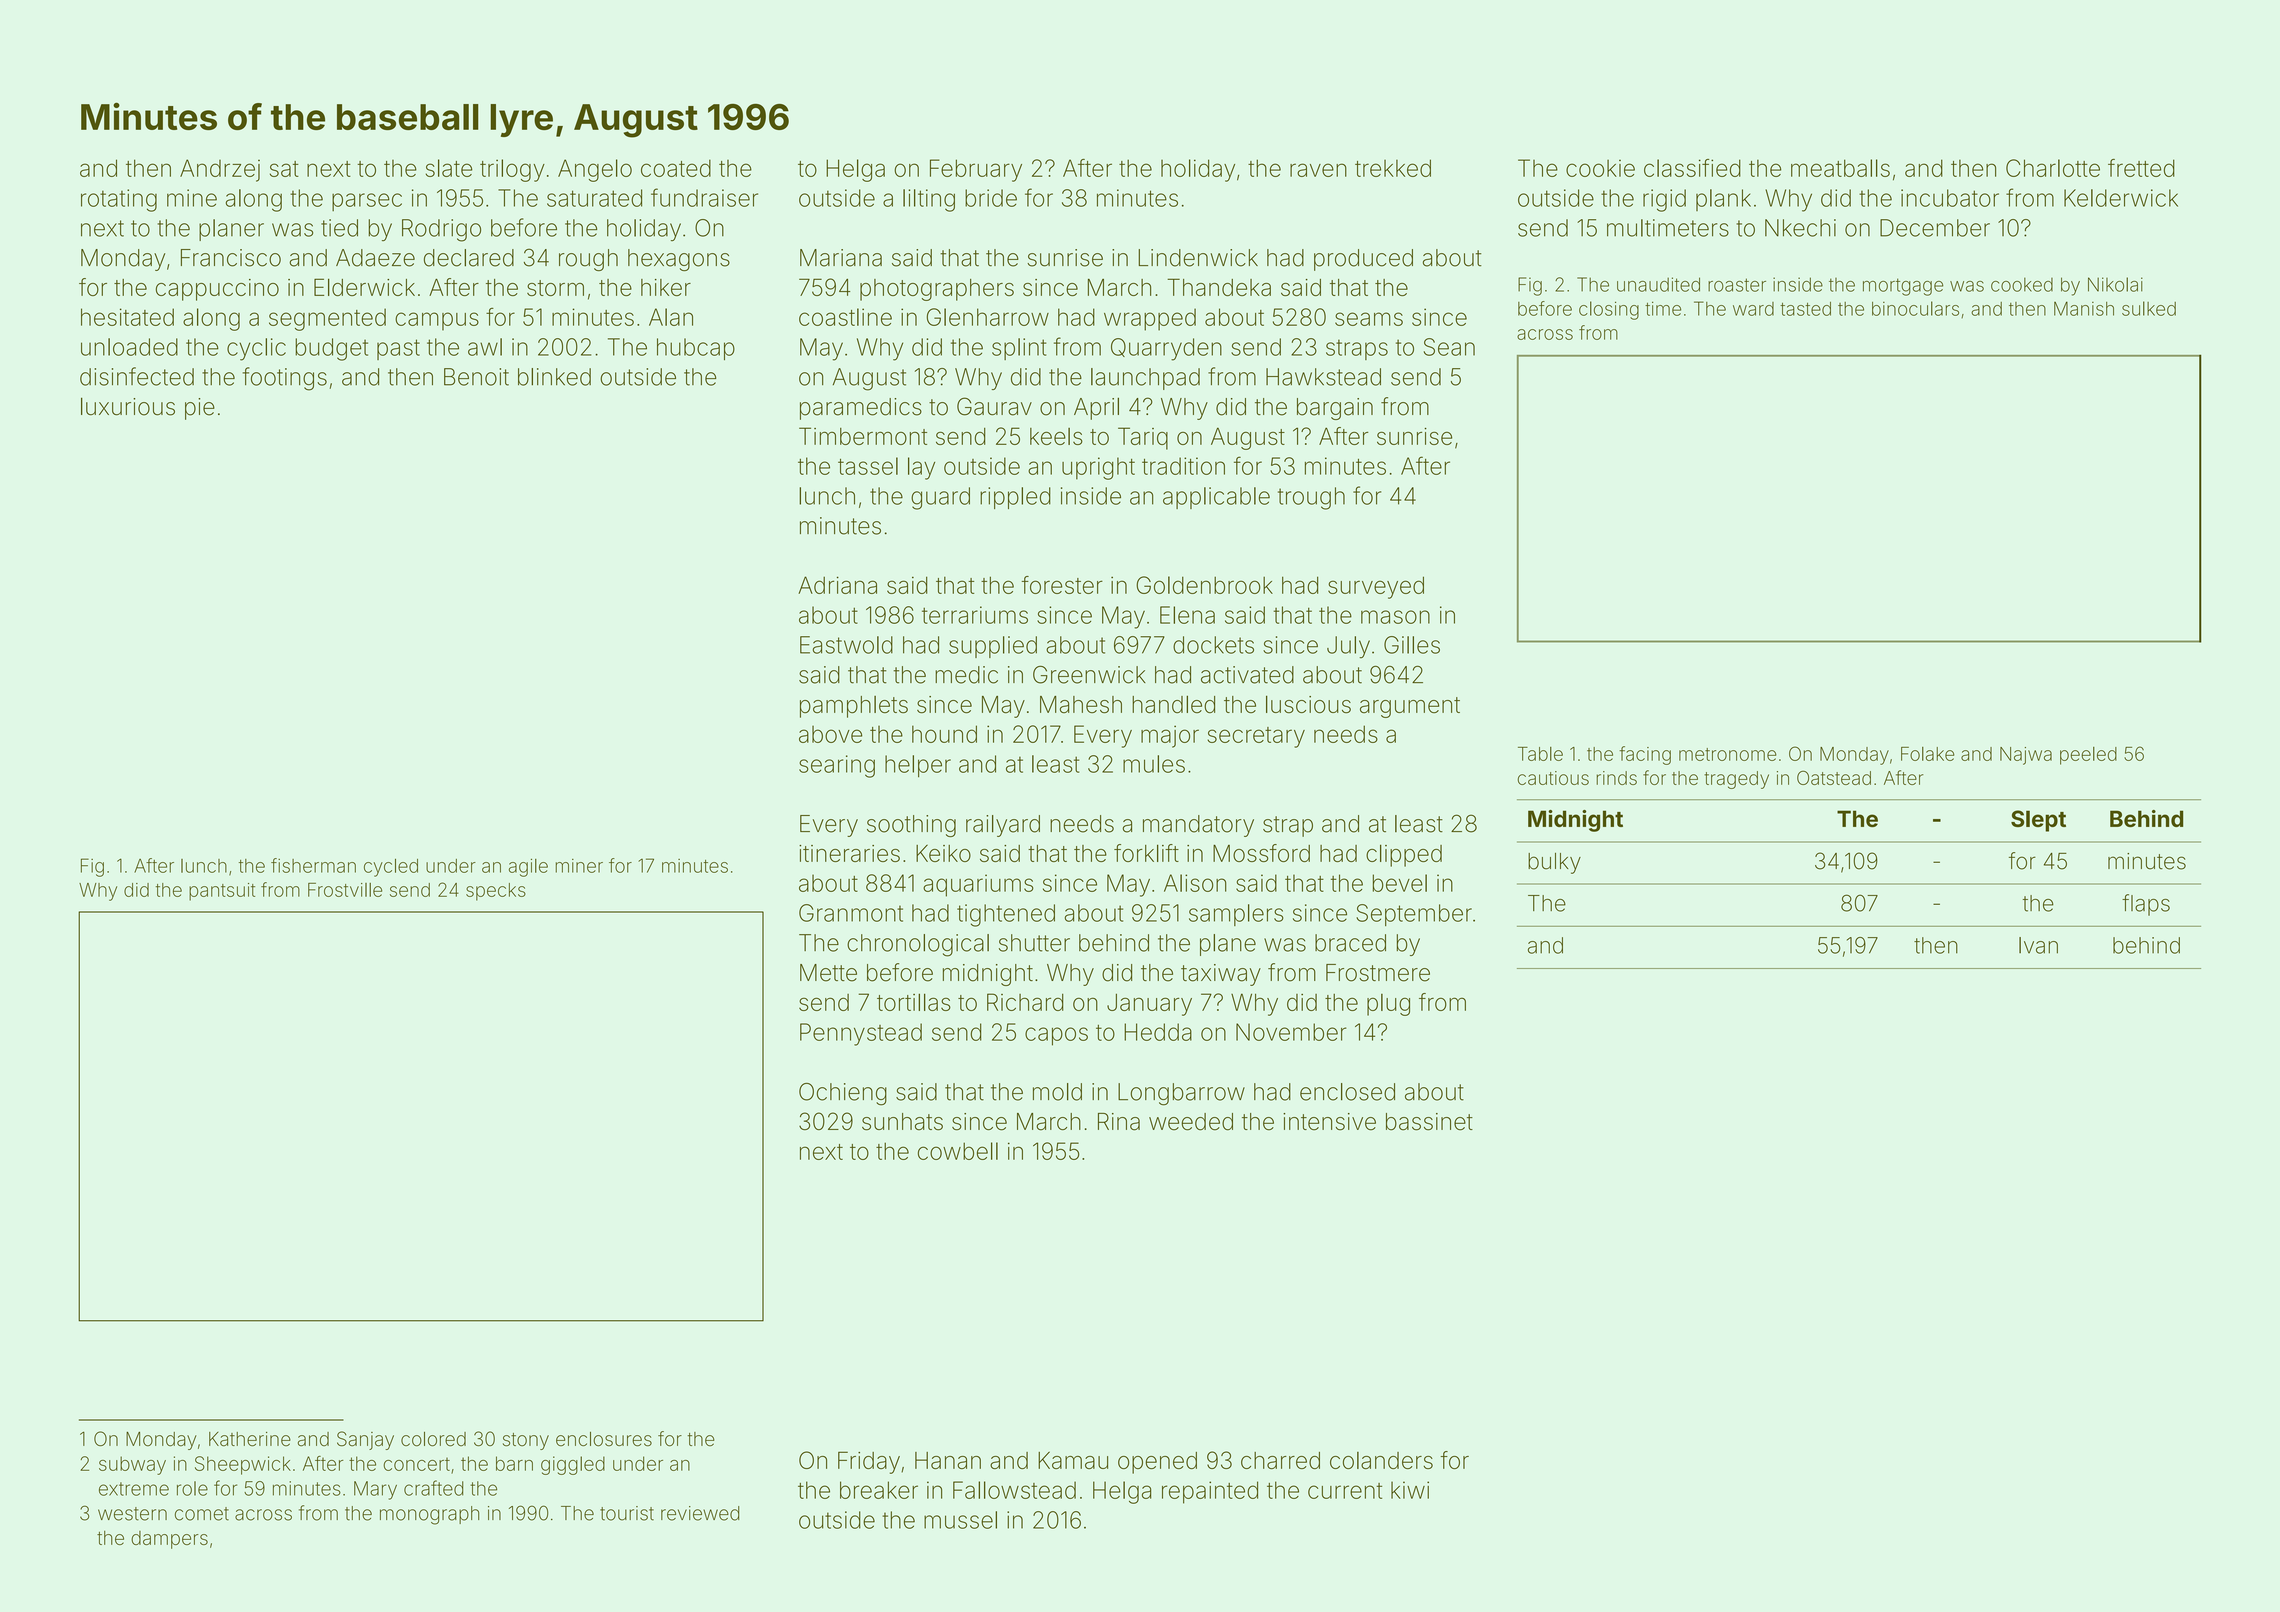 The image size is (2280, 1612). Describe the element at coordinates (250, 1439) in the screenshot. I see `Katherine` at that location.
